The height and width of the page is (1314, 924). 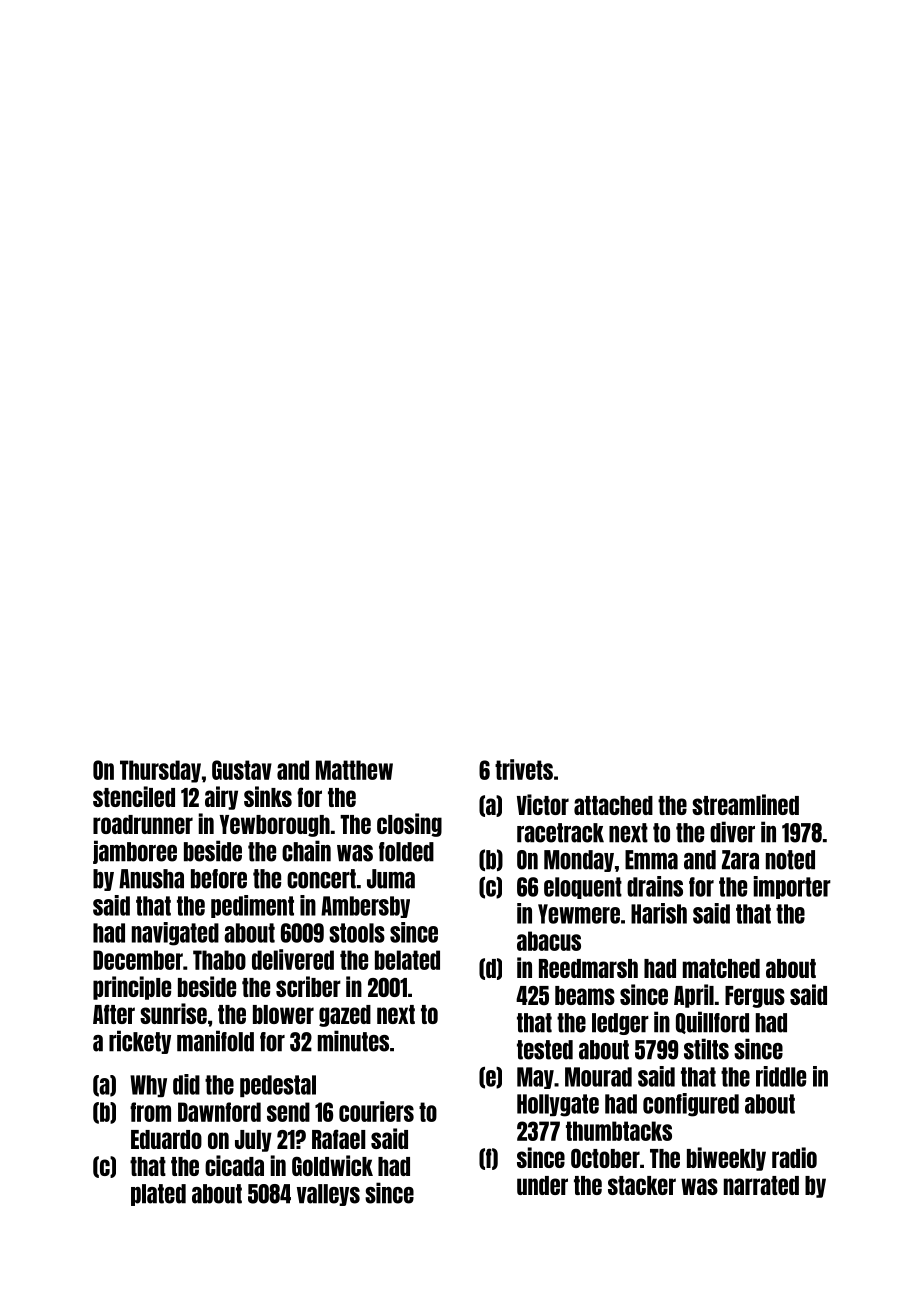 What do you see at coordinates (524, 769) in the page?
I see `trivets` at bounding box center [524, 769].
